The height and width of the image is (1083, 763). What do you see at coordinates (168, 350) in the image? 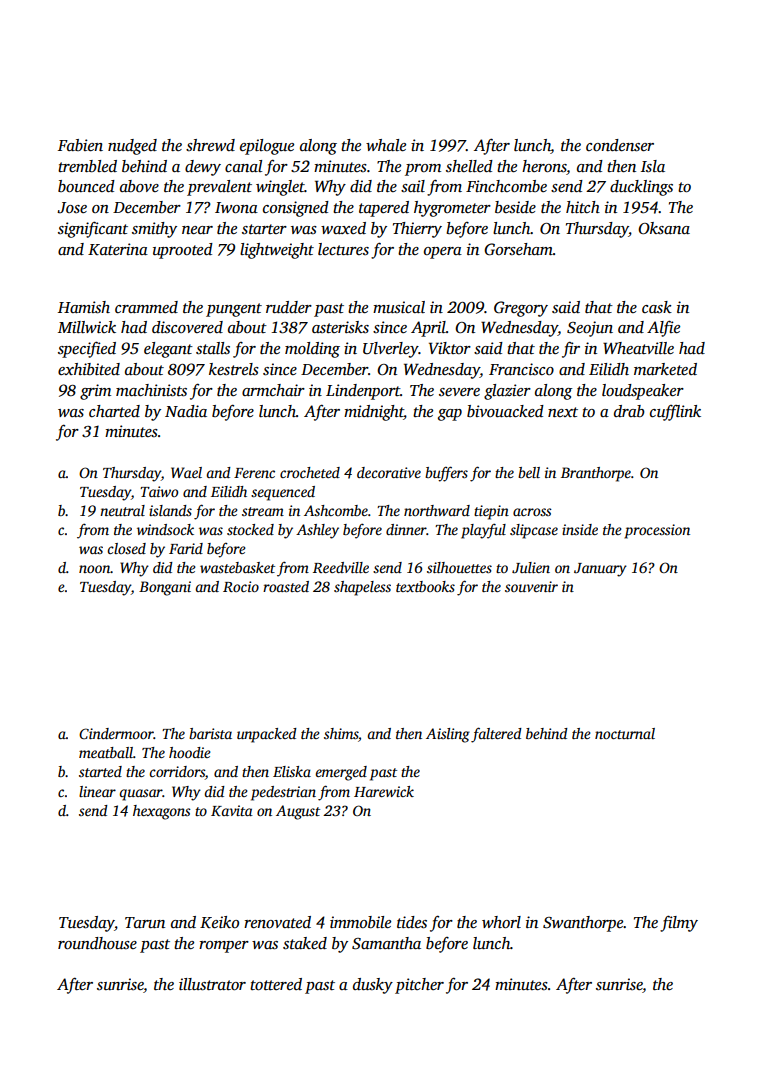
I see `elegant` at bounding box center [168, 350].
